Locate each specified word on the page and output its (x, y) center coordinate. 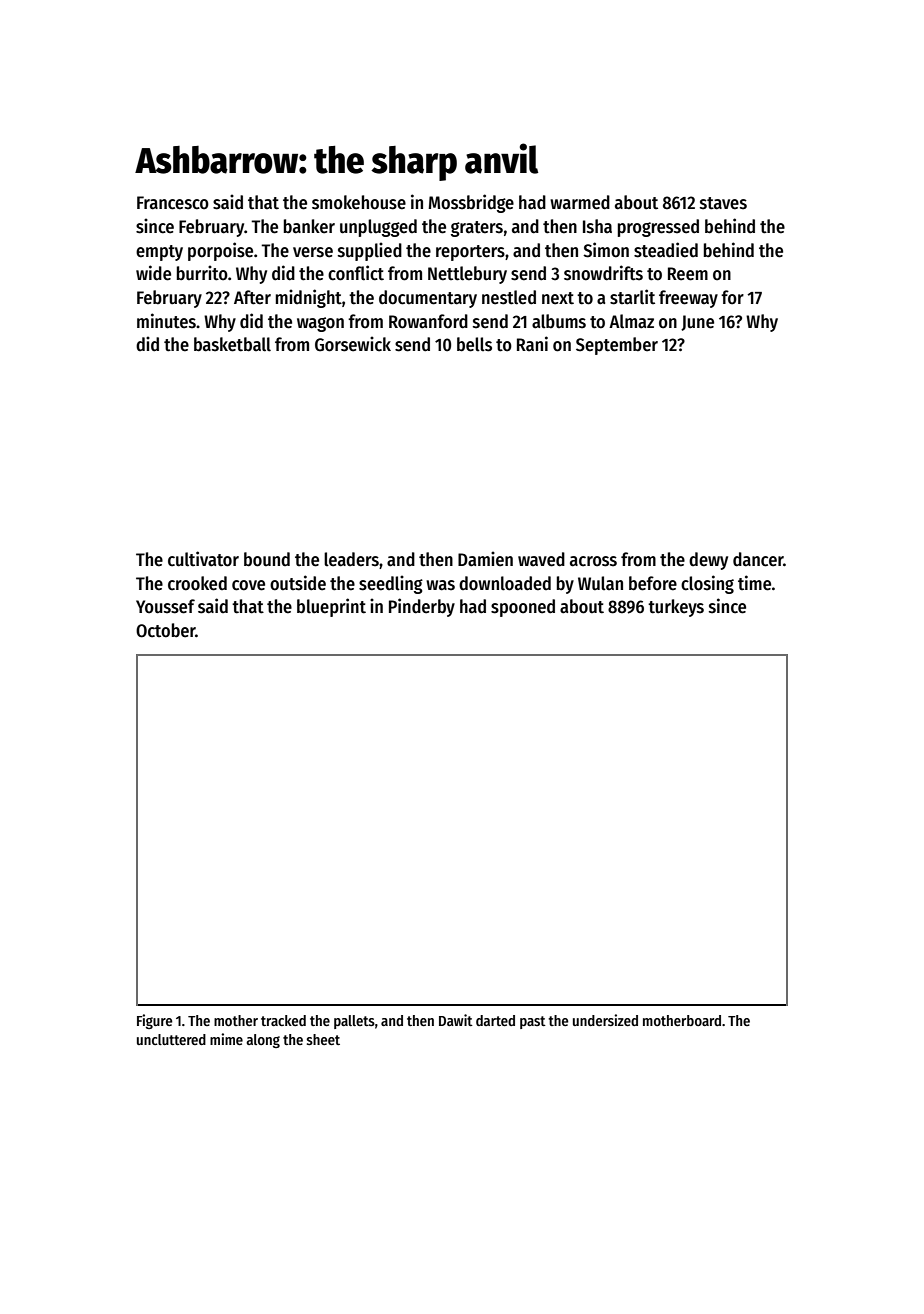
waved (541, 559)
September (617, 346)
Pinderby (422, 607)
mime (226, 1039)
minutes (166, 321)
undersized (605, 1020)
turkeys (676, 608)
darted (495, 1020)
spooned (523, 608)
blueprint (331, 607)
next (558, 298)
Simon (606, 250)
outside (298, 583)
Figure (154, 1021)
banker (309, 226)
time (754, 583)
